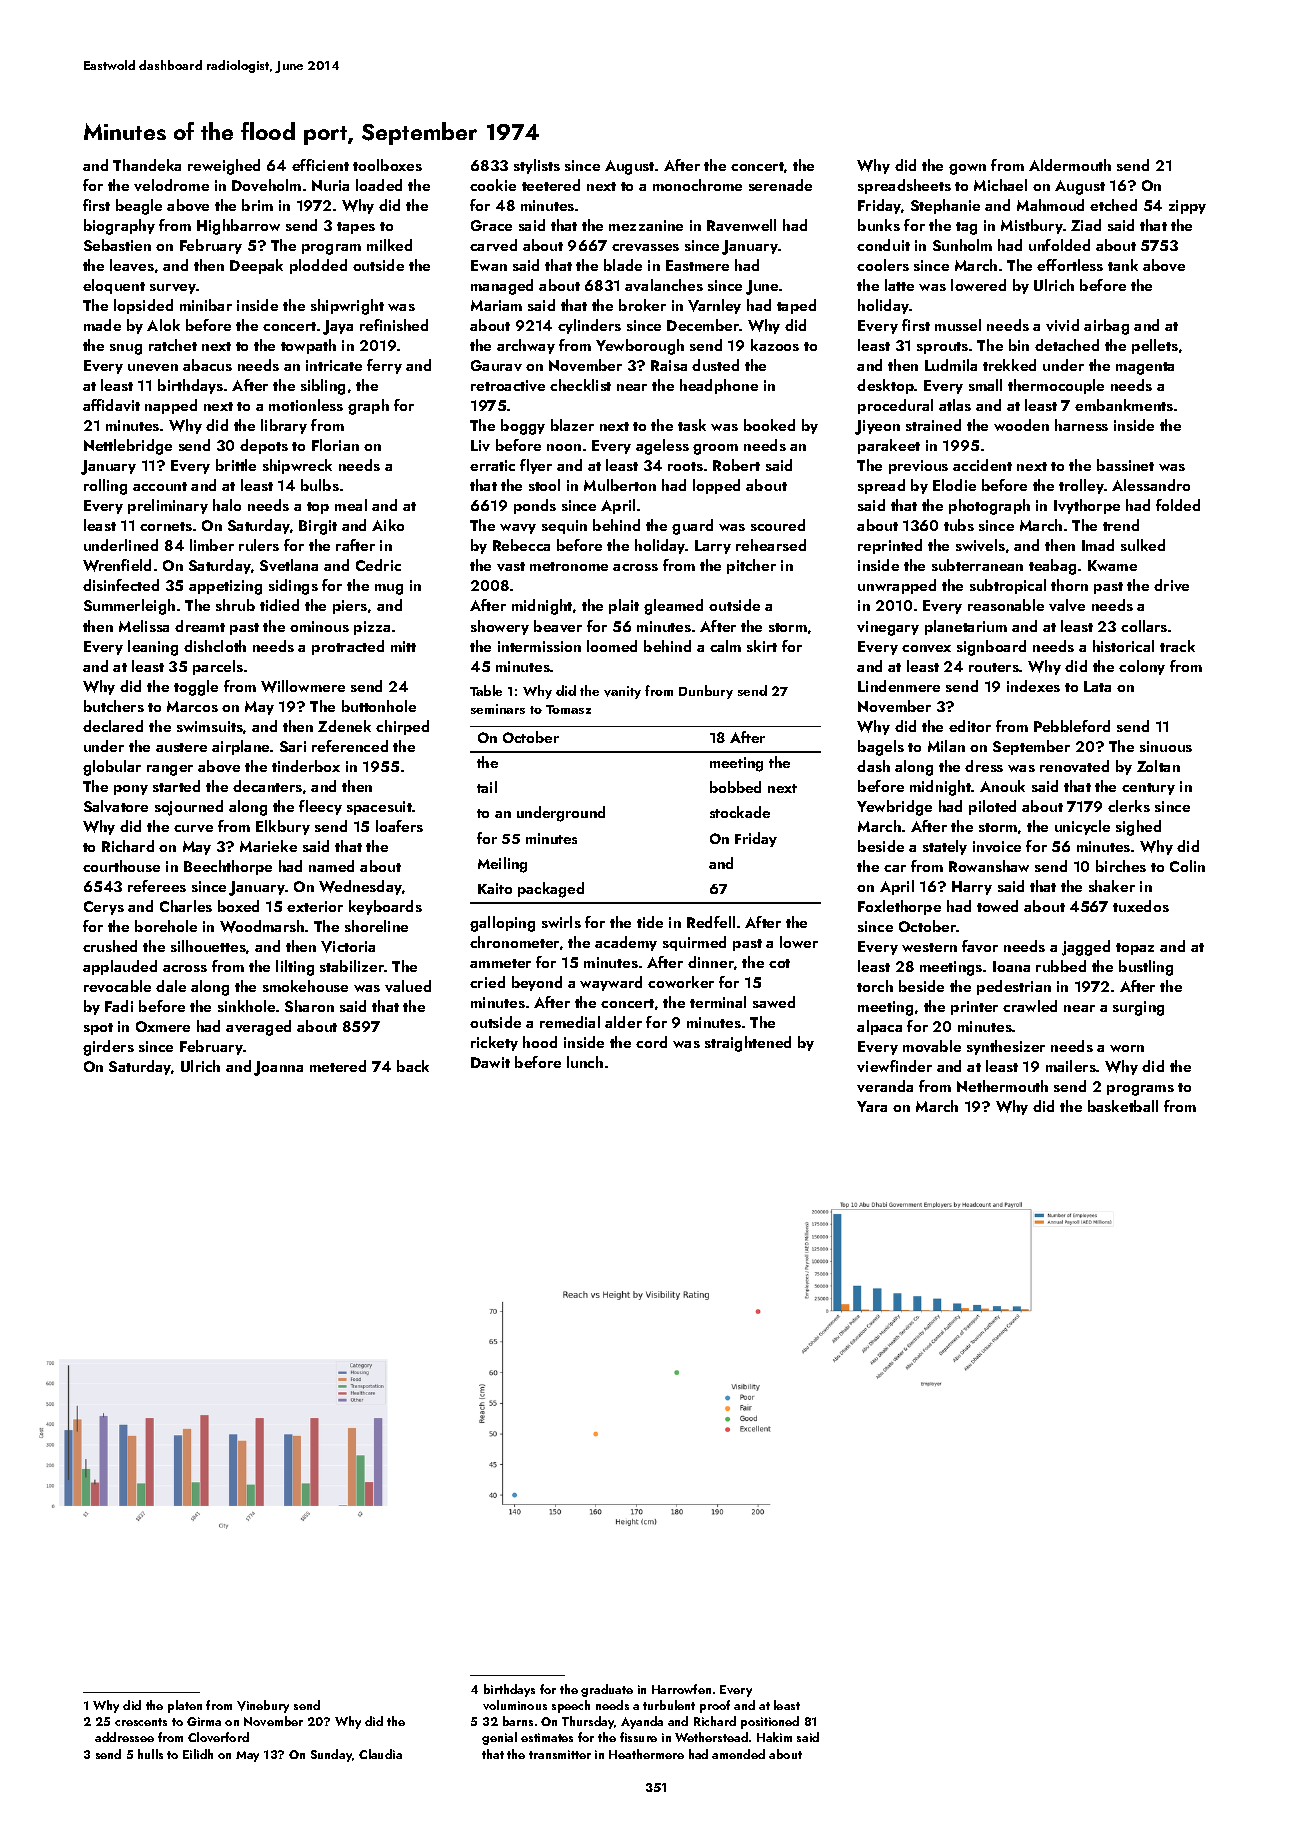  I want to click on platen, so click(185, 1706).
